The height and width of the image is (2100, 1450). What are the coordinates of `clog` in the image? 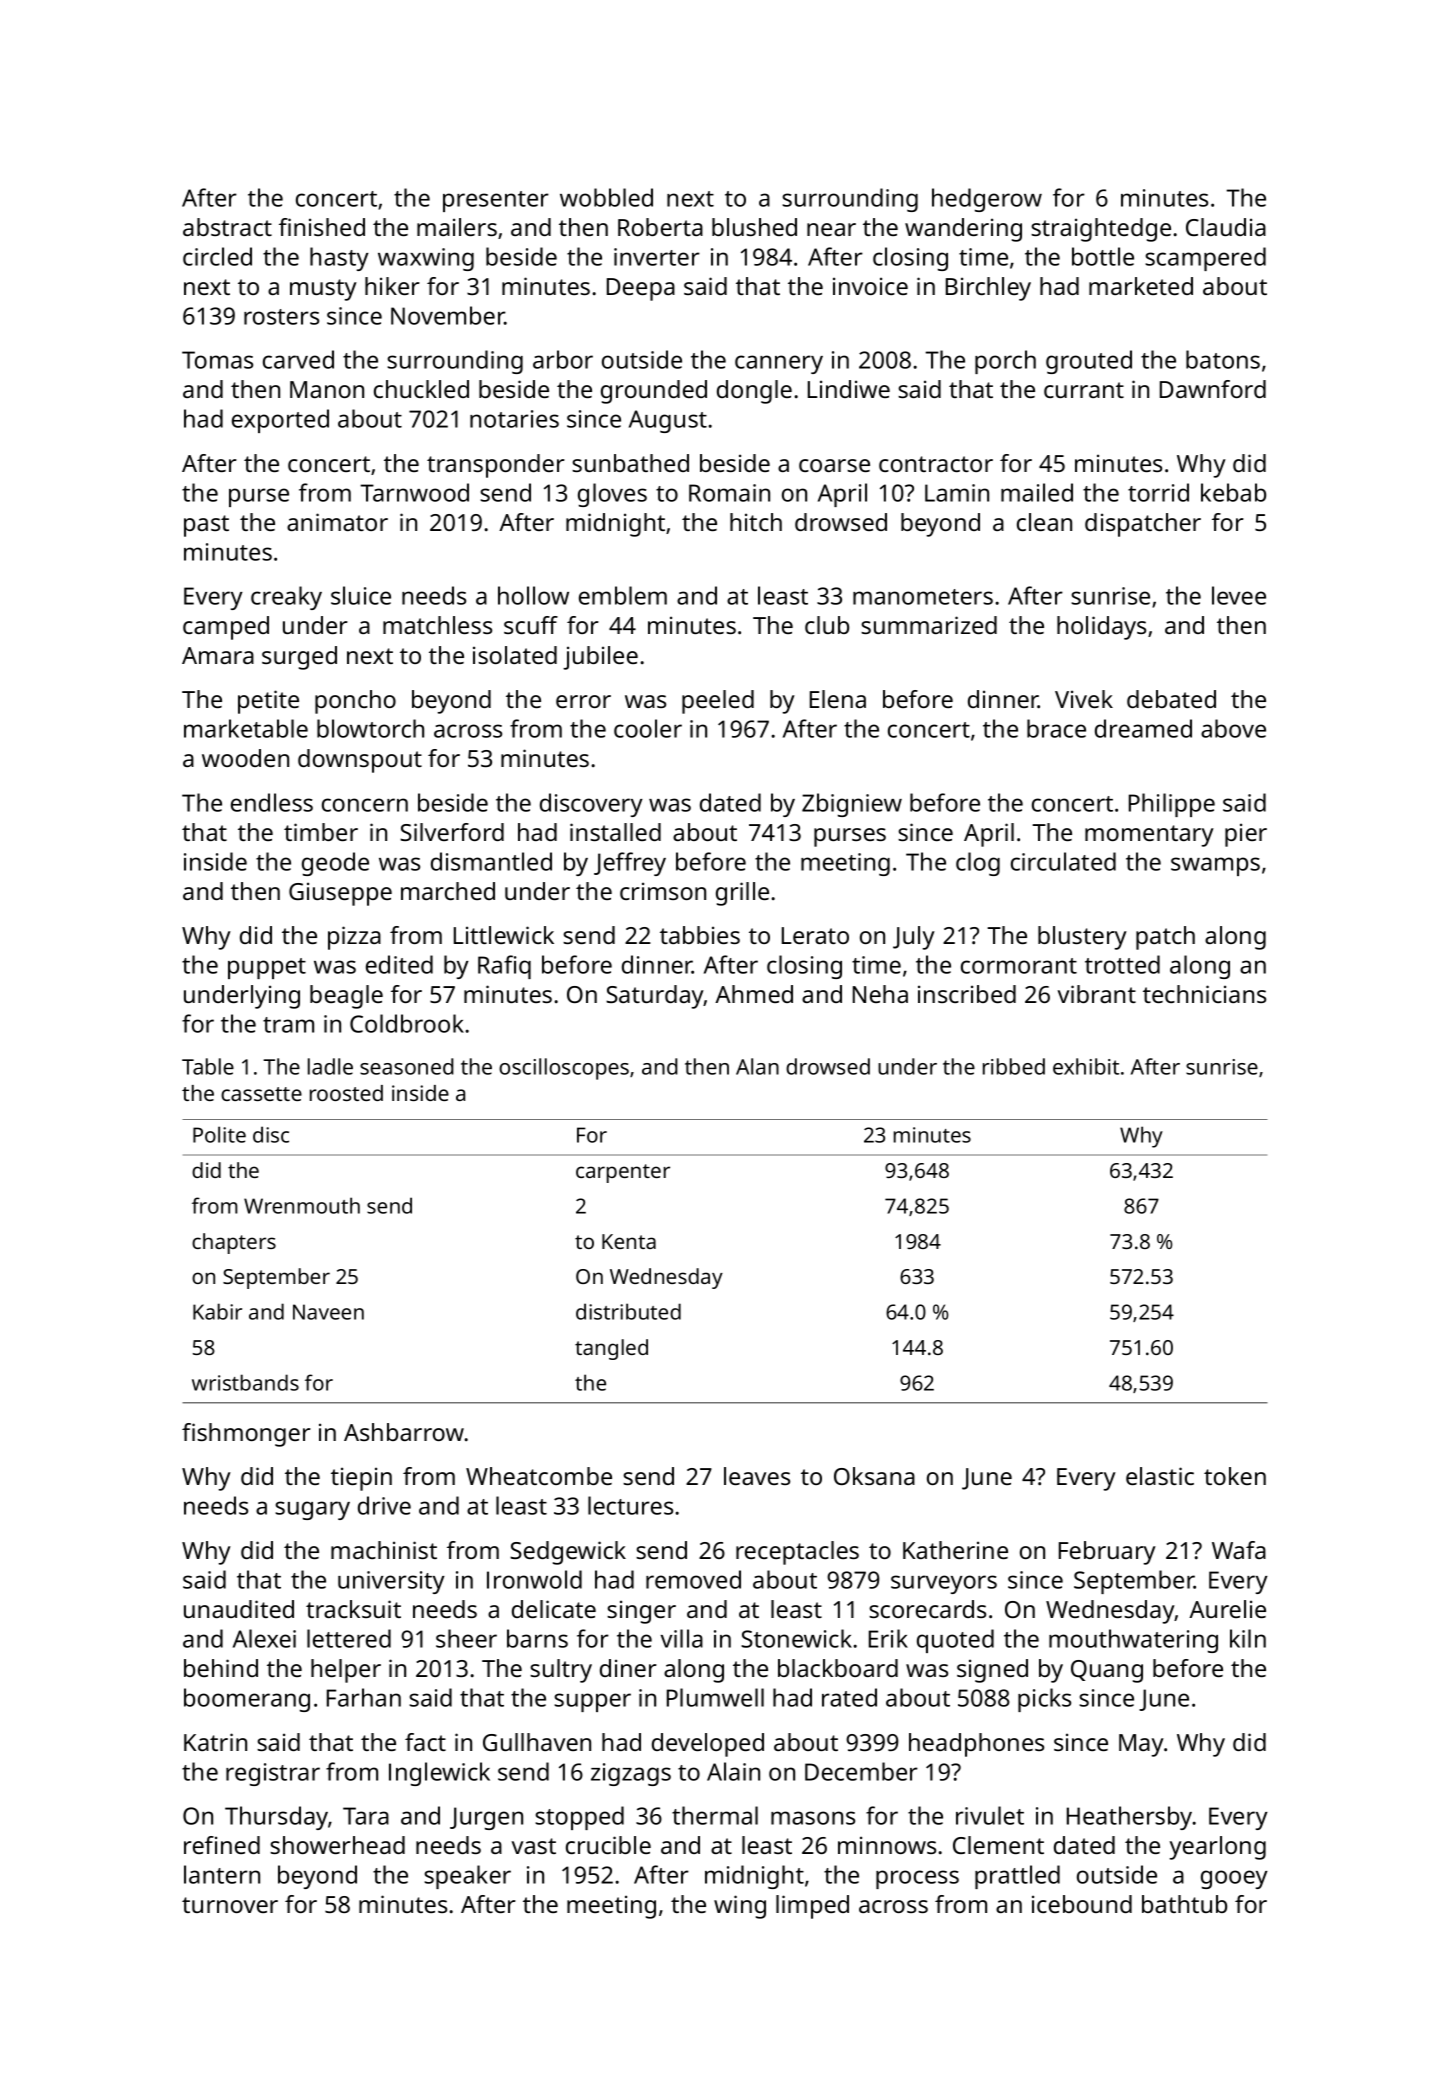 It's located at (978, 864).
